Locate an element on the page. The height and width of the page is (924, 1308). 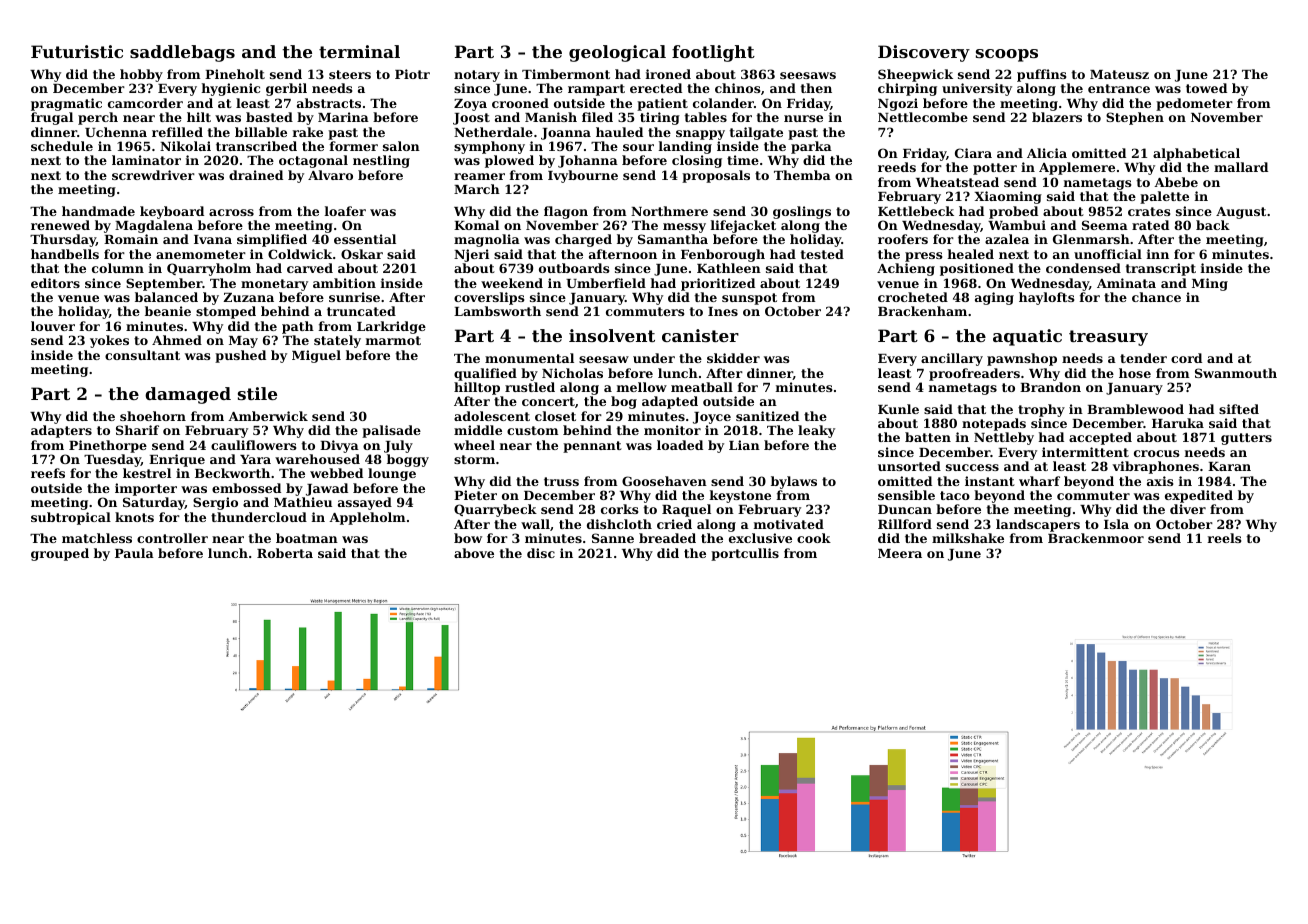
weekend is located at coordinates (512, 283).
